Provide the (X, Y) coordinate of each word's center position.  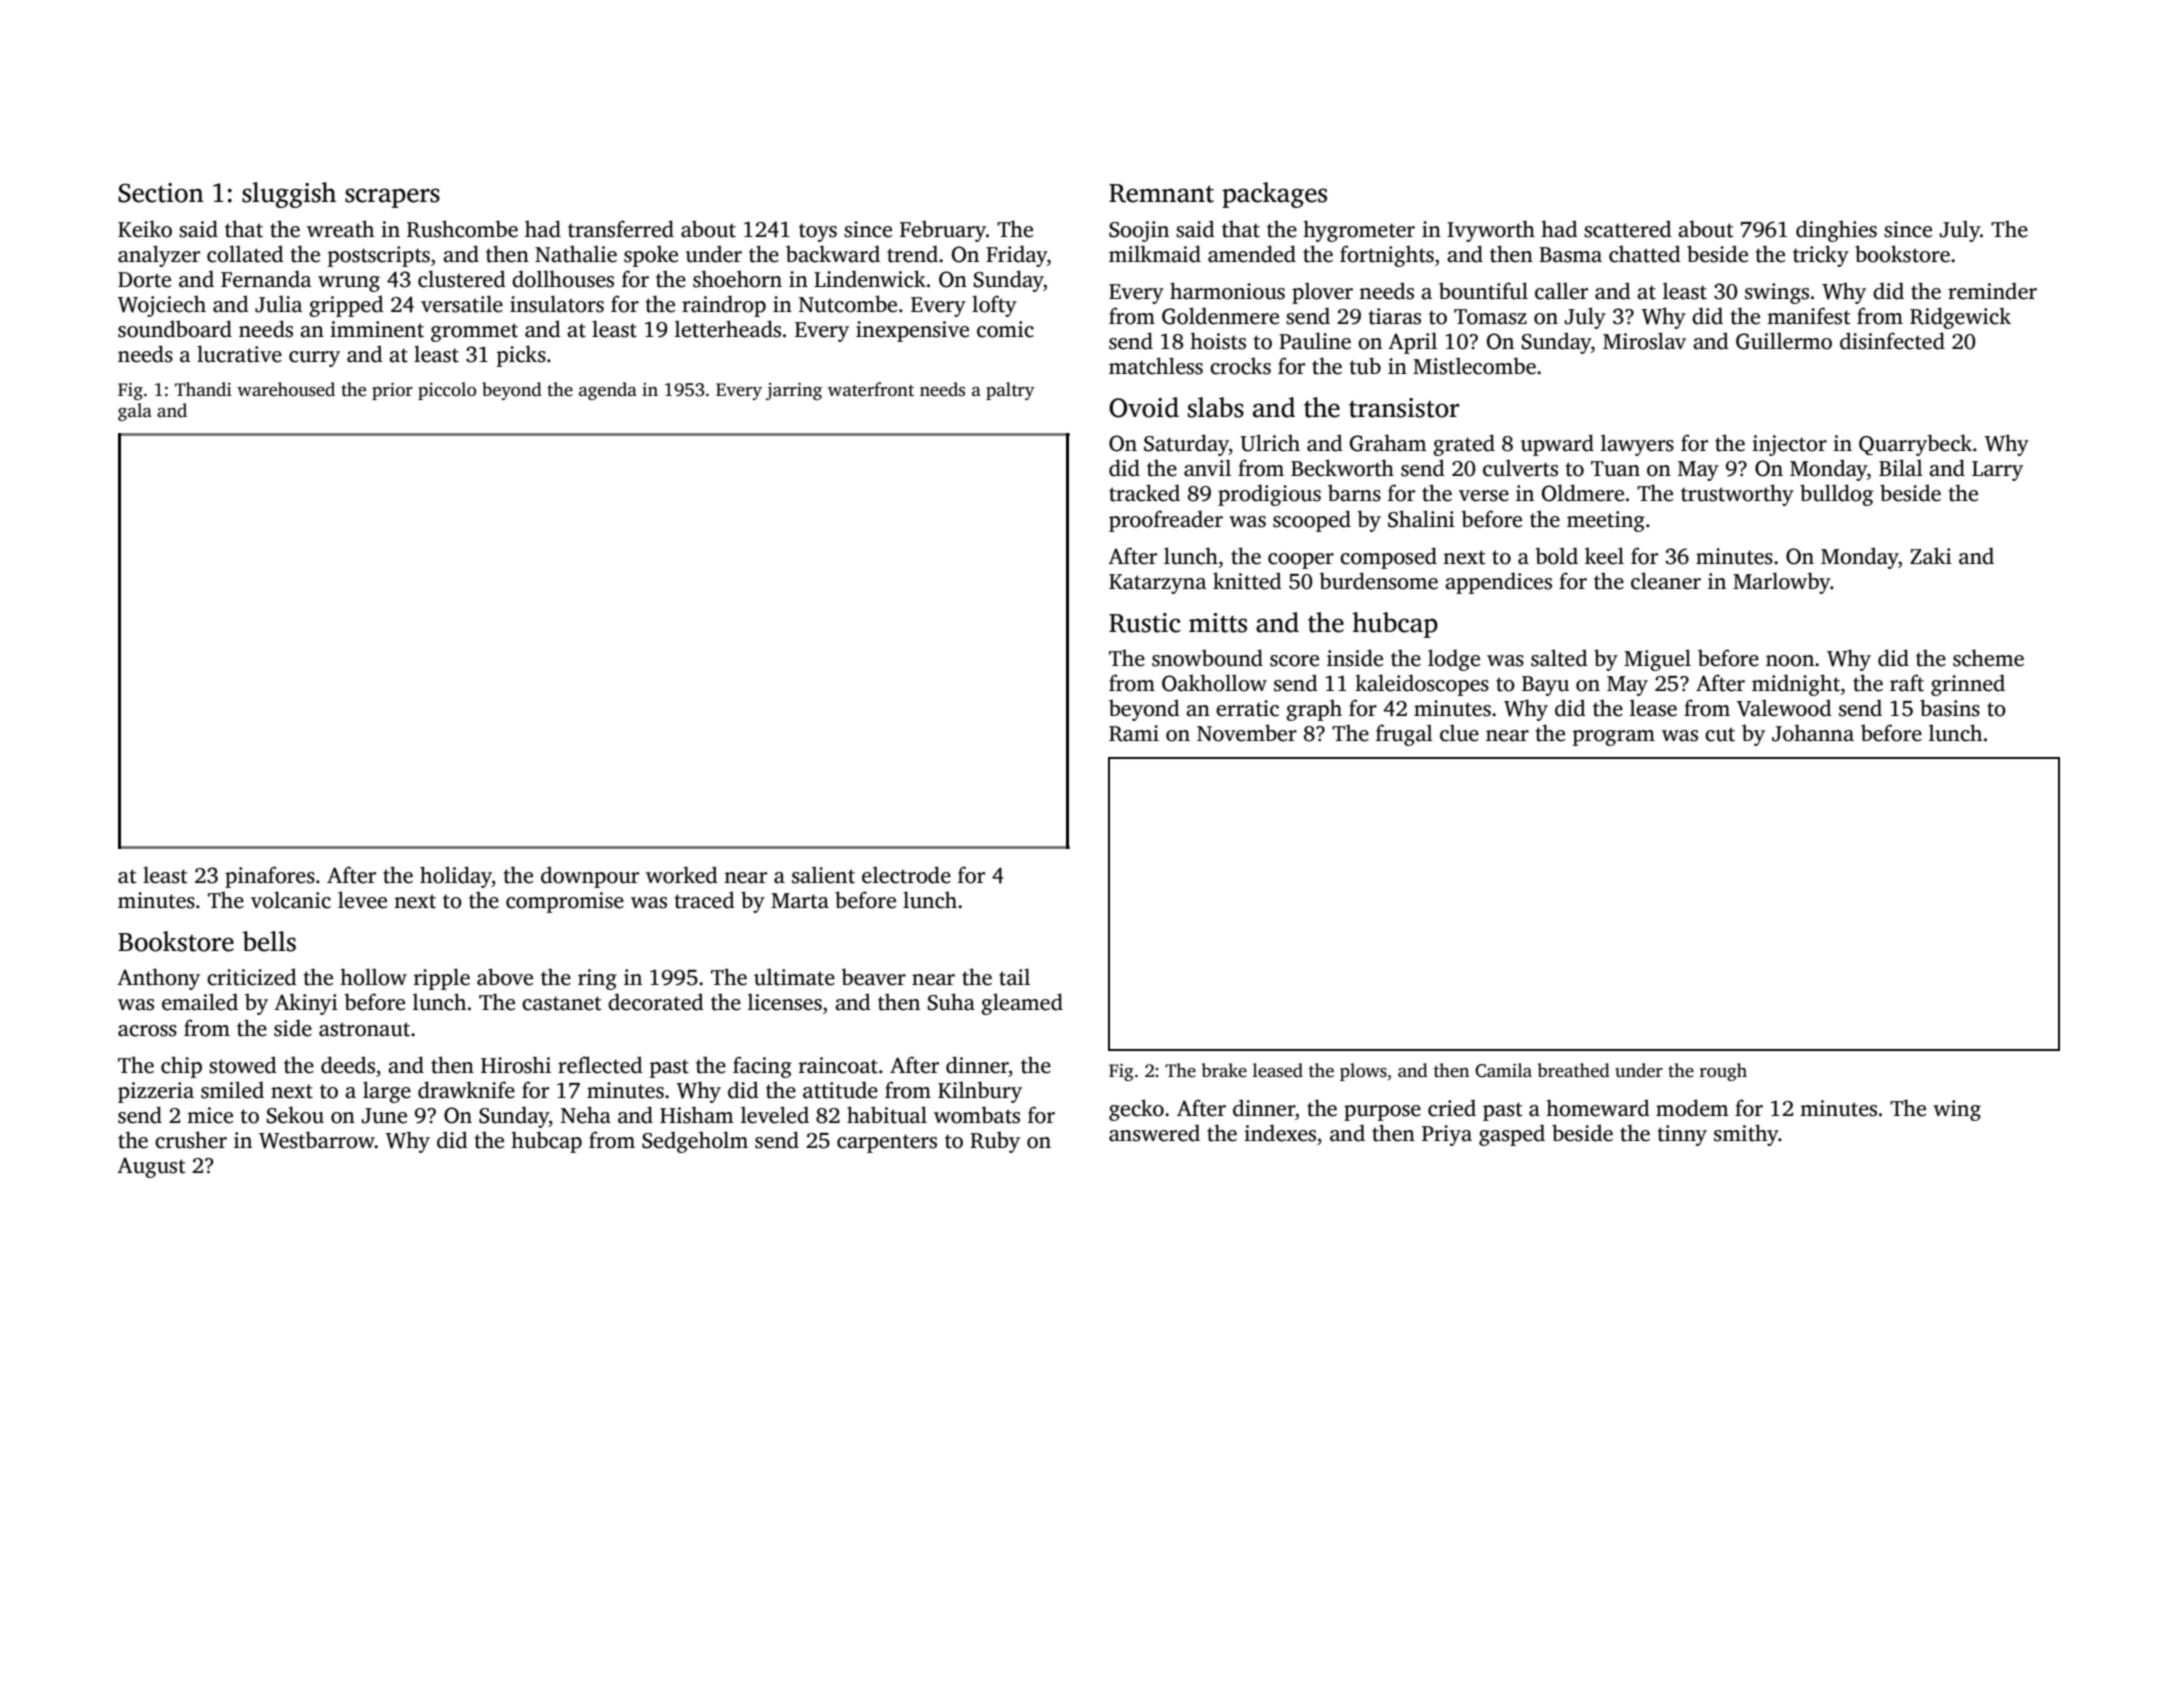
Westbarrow (317, 1140)
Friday (1016, 256)
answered (1154, 1133)
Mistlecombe (1474, 366)
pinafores (270, 877)
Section (161, 193)
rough (1723, 1072)
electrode (906, 875)
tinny (1682, 1135)
